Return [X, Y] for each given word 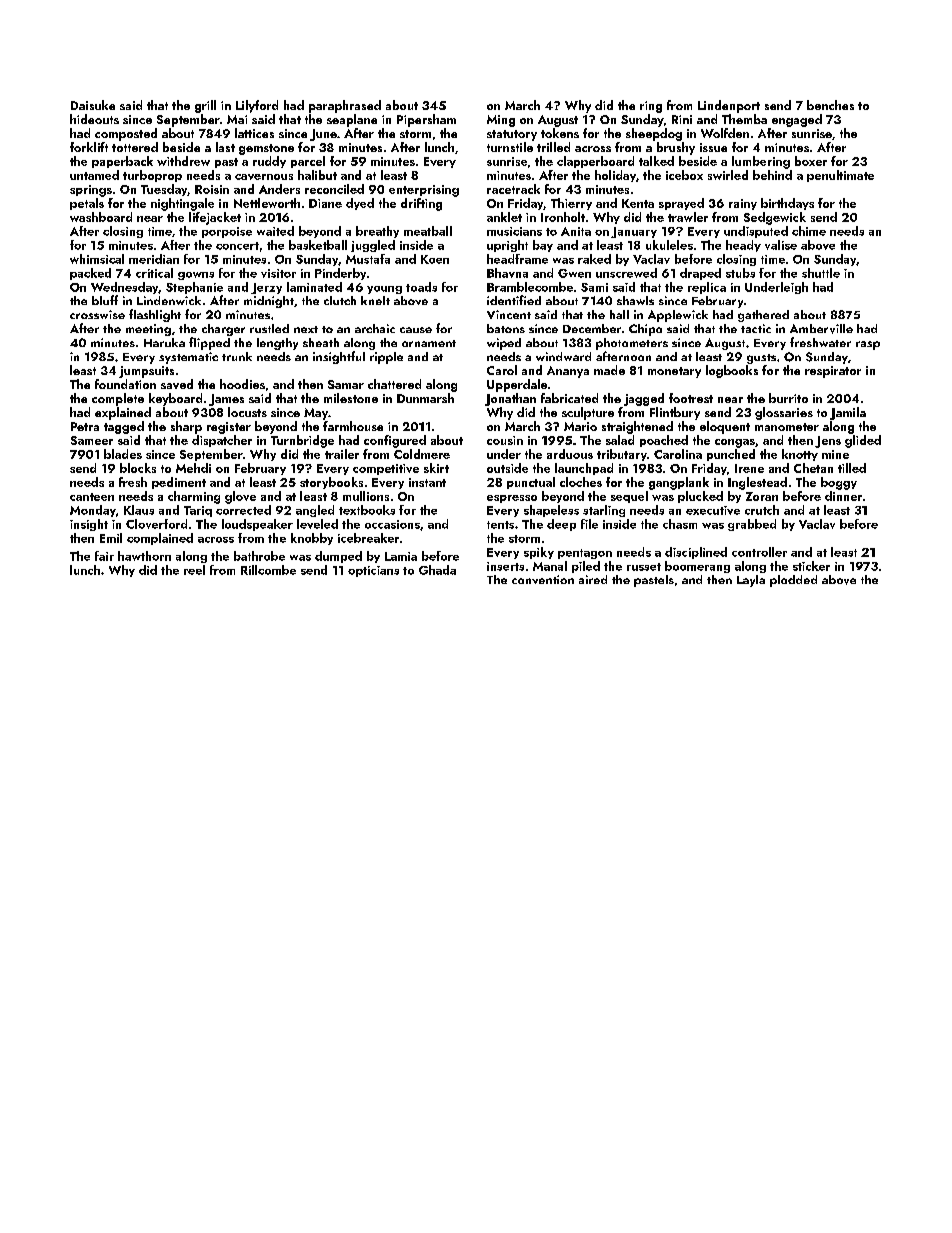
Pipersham [426, 120]
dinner [843, 496]
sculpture [588, 413]
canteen [92, 497]
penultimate [840, 176]
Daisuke [93, 105]
